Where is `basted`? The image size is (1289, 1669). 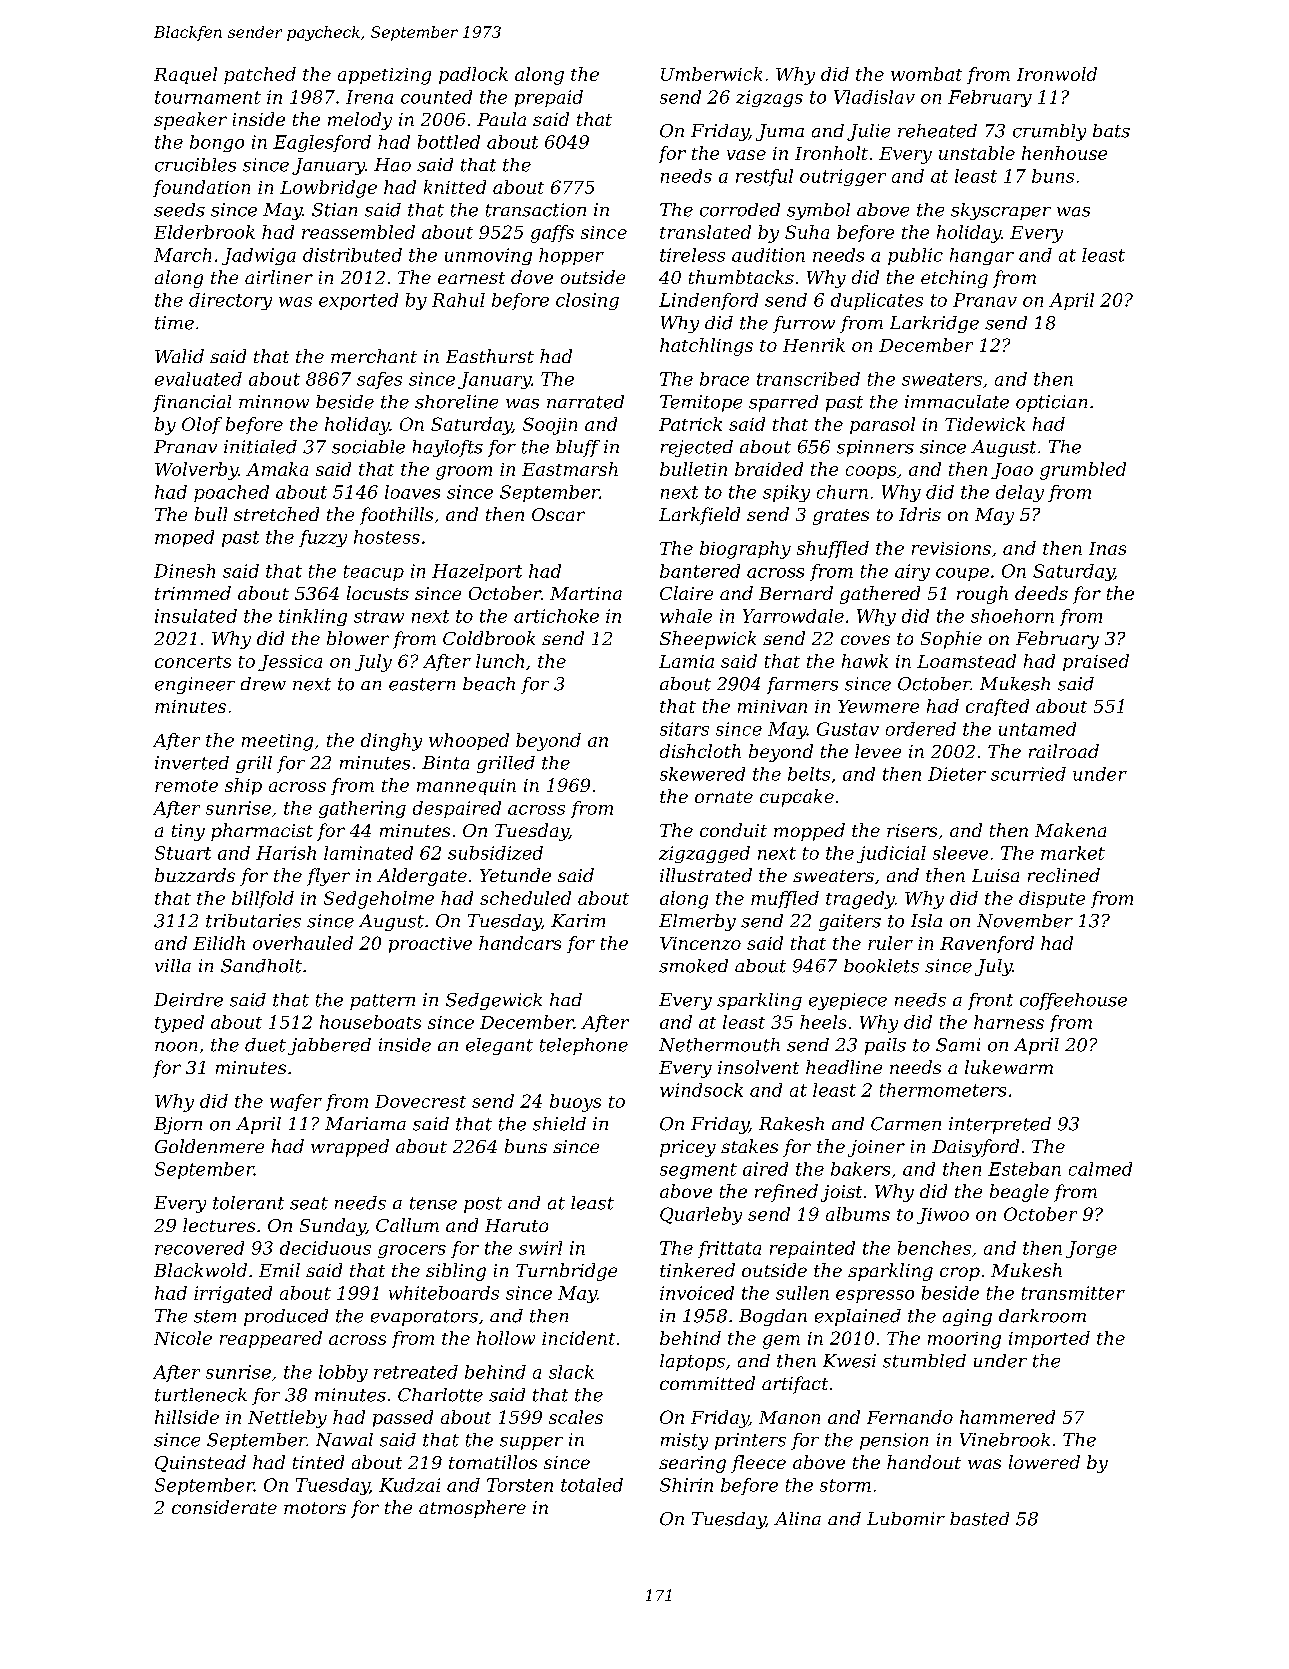 basted is located at coordinates (979, 1519).
